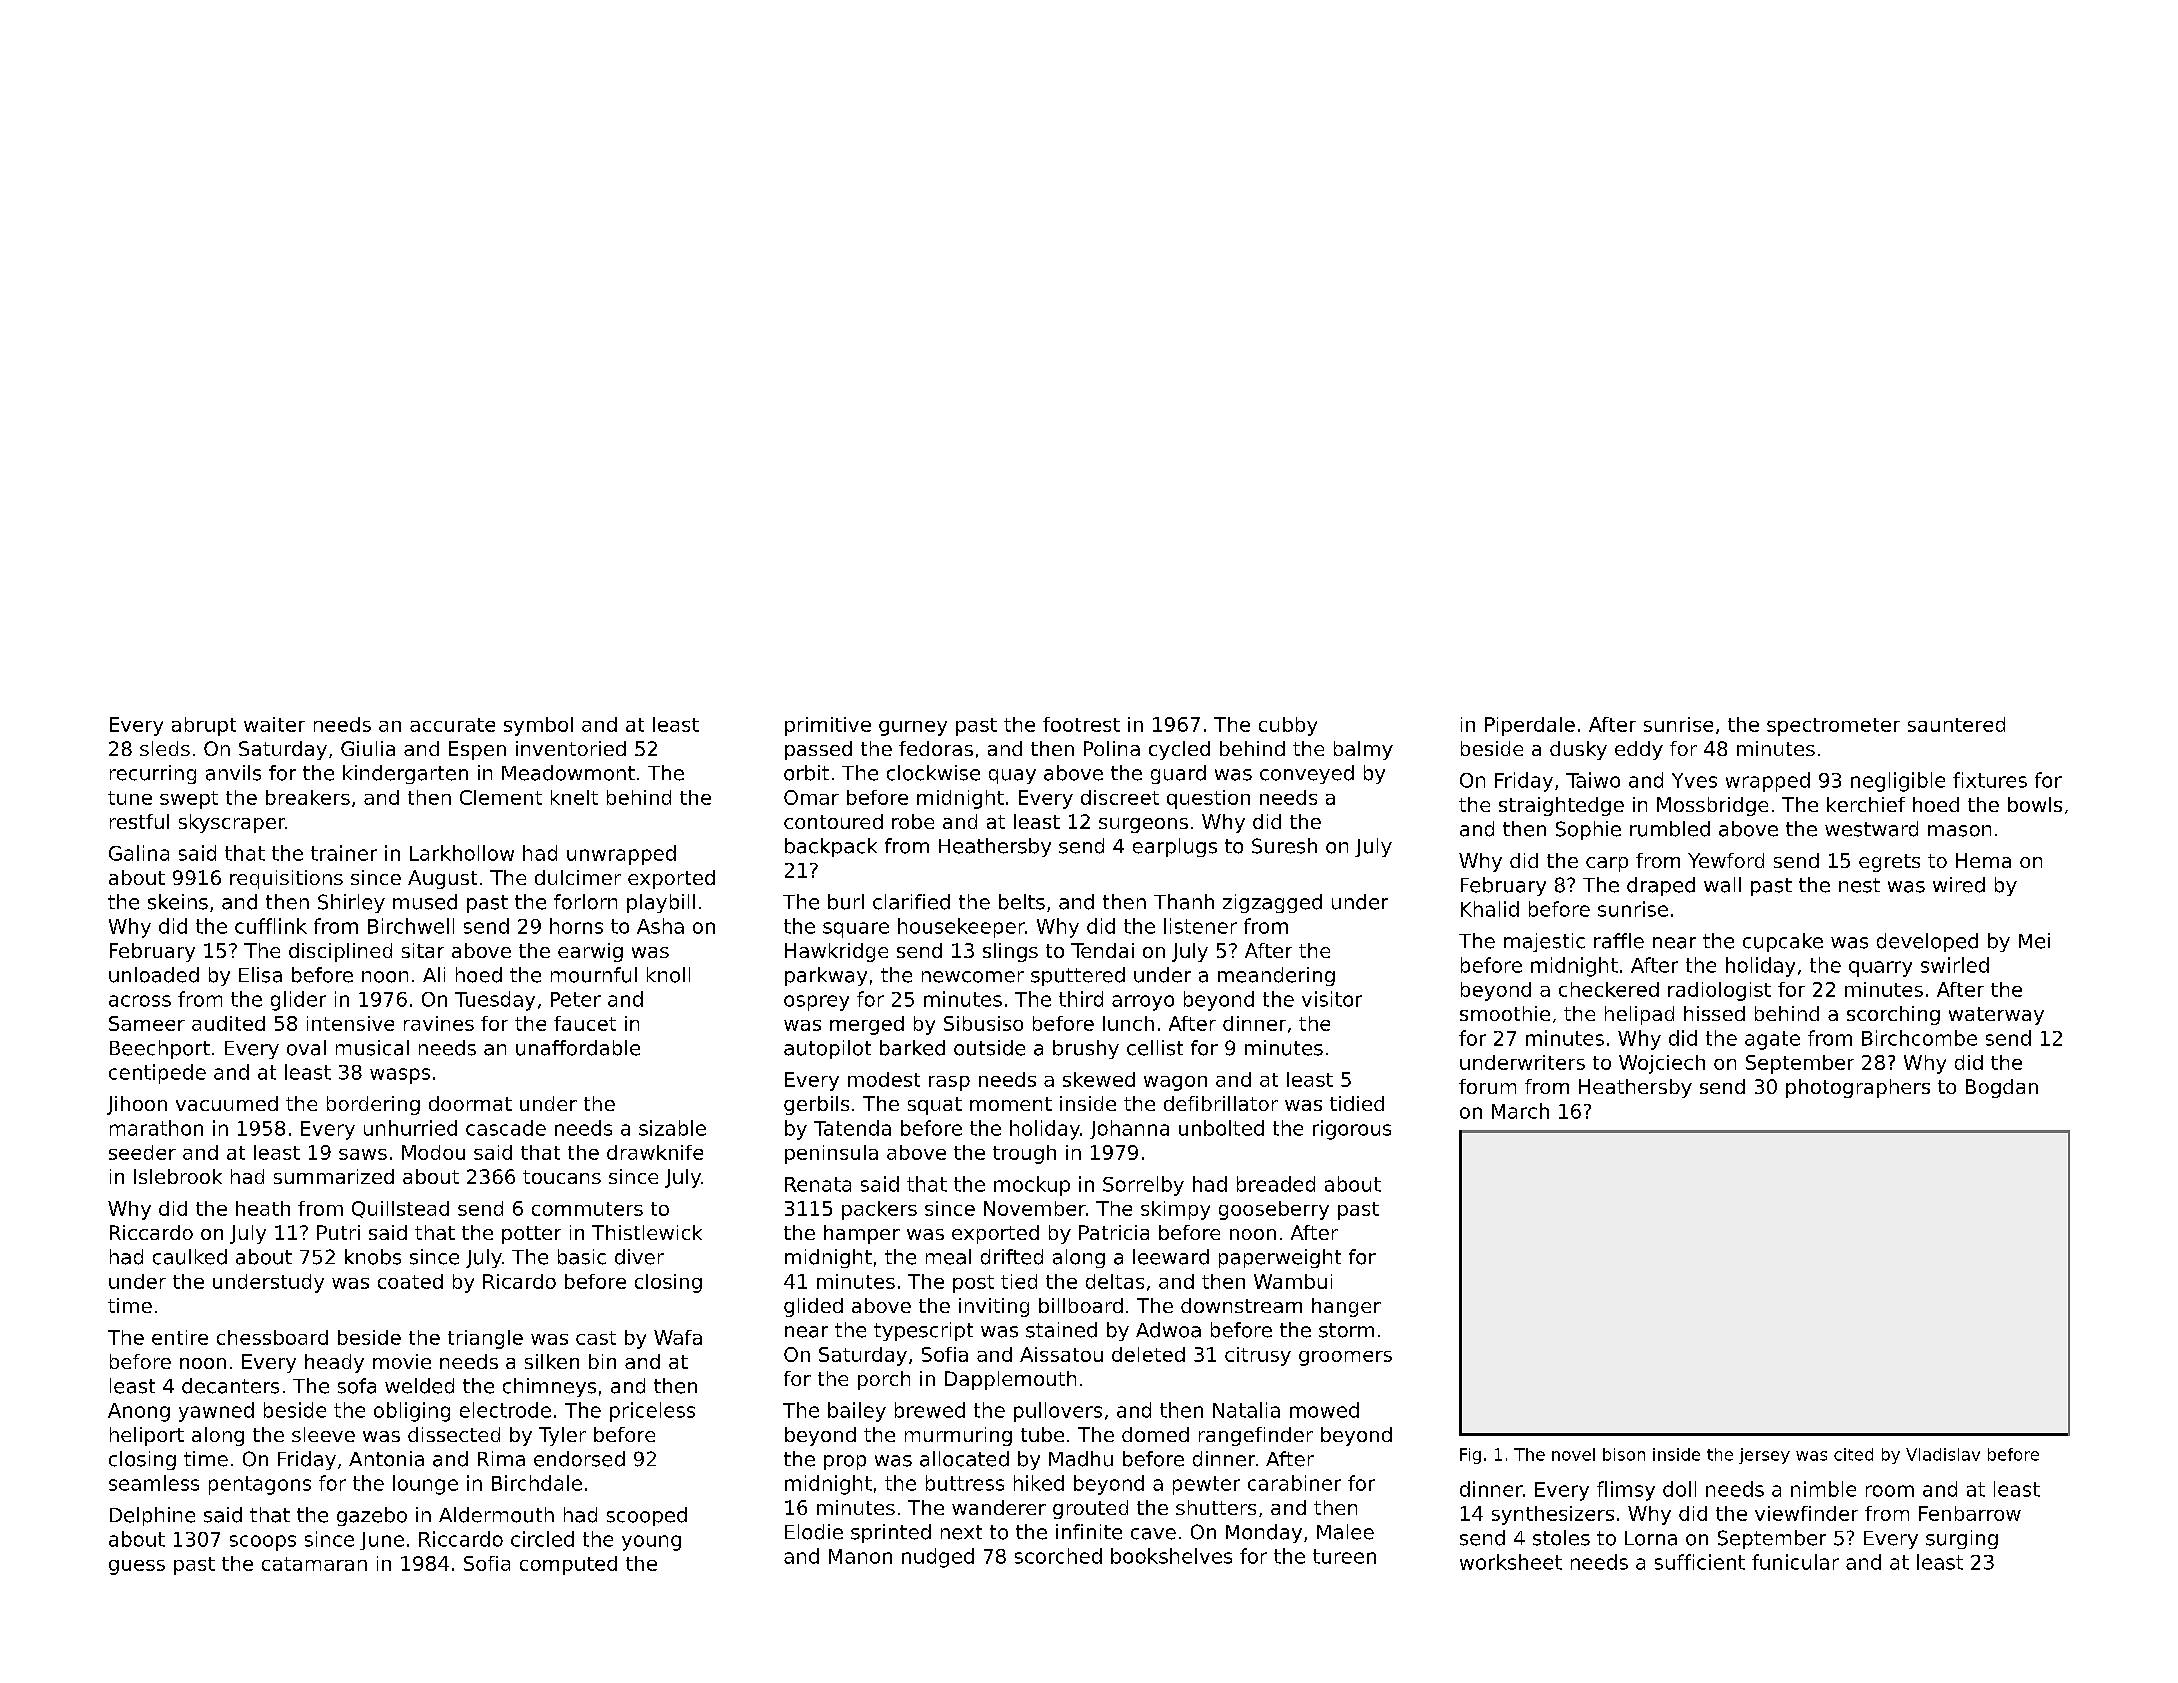 This document has height=1683, width=2178. What do you see at coordinates (154, 1483) in the document?
I see `seamless` at bounding box center [154, 1483].
